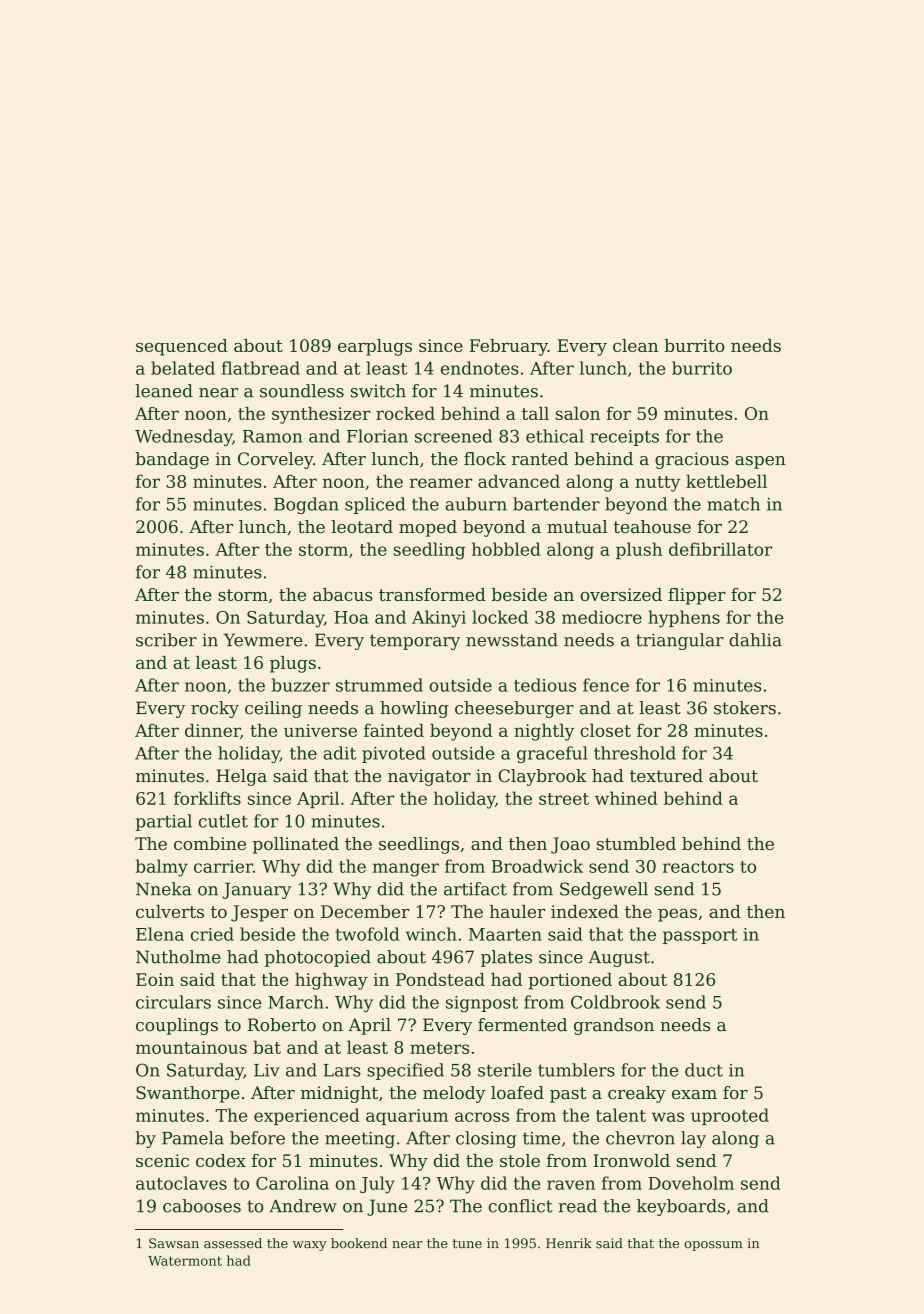 This document has height=1314, width=924. I want to click on gracious, so click(692, 460).
